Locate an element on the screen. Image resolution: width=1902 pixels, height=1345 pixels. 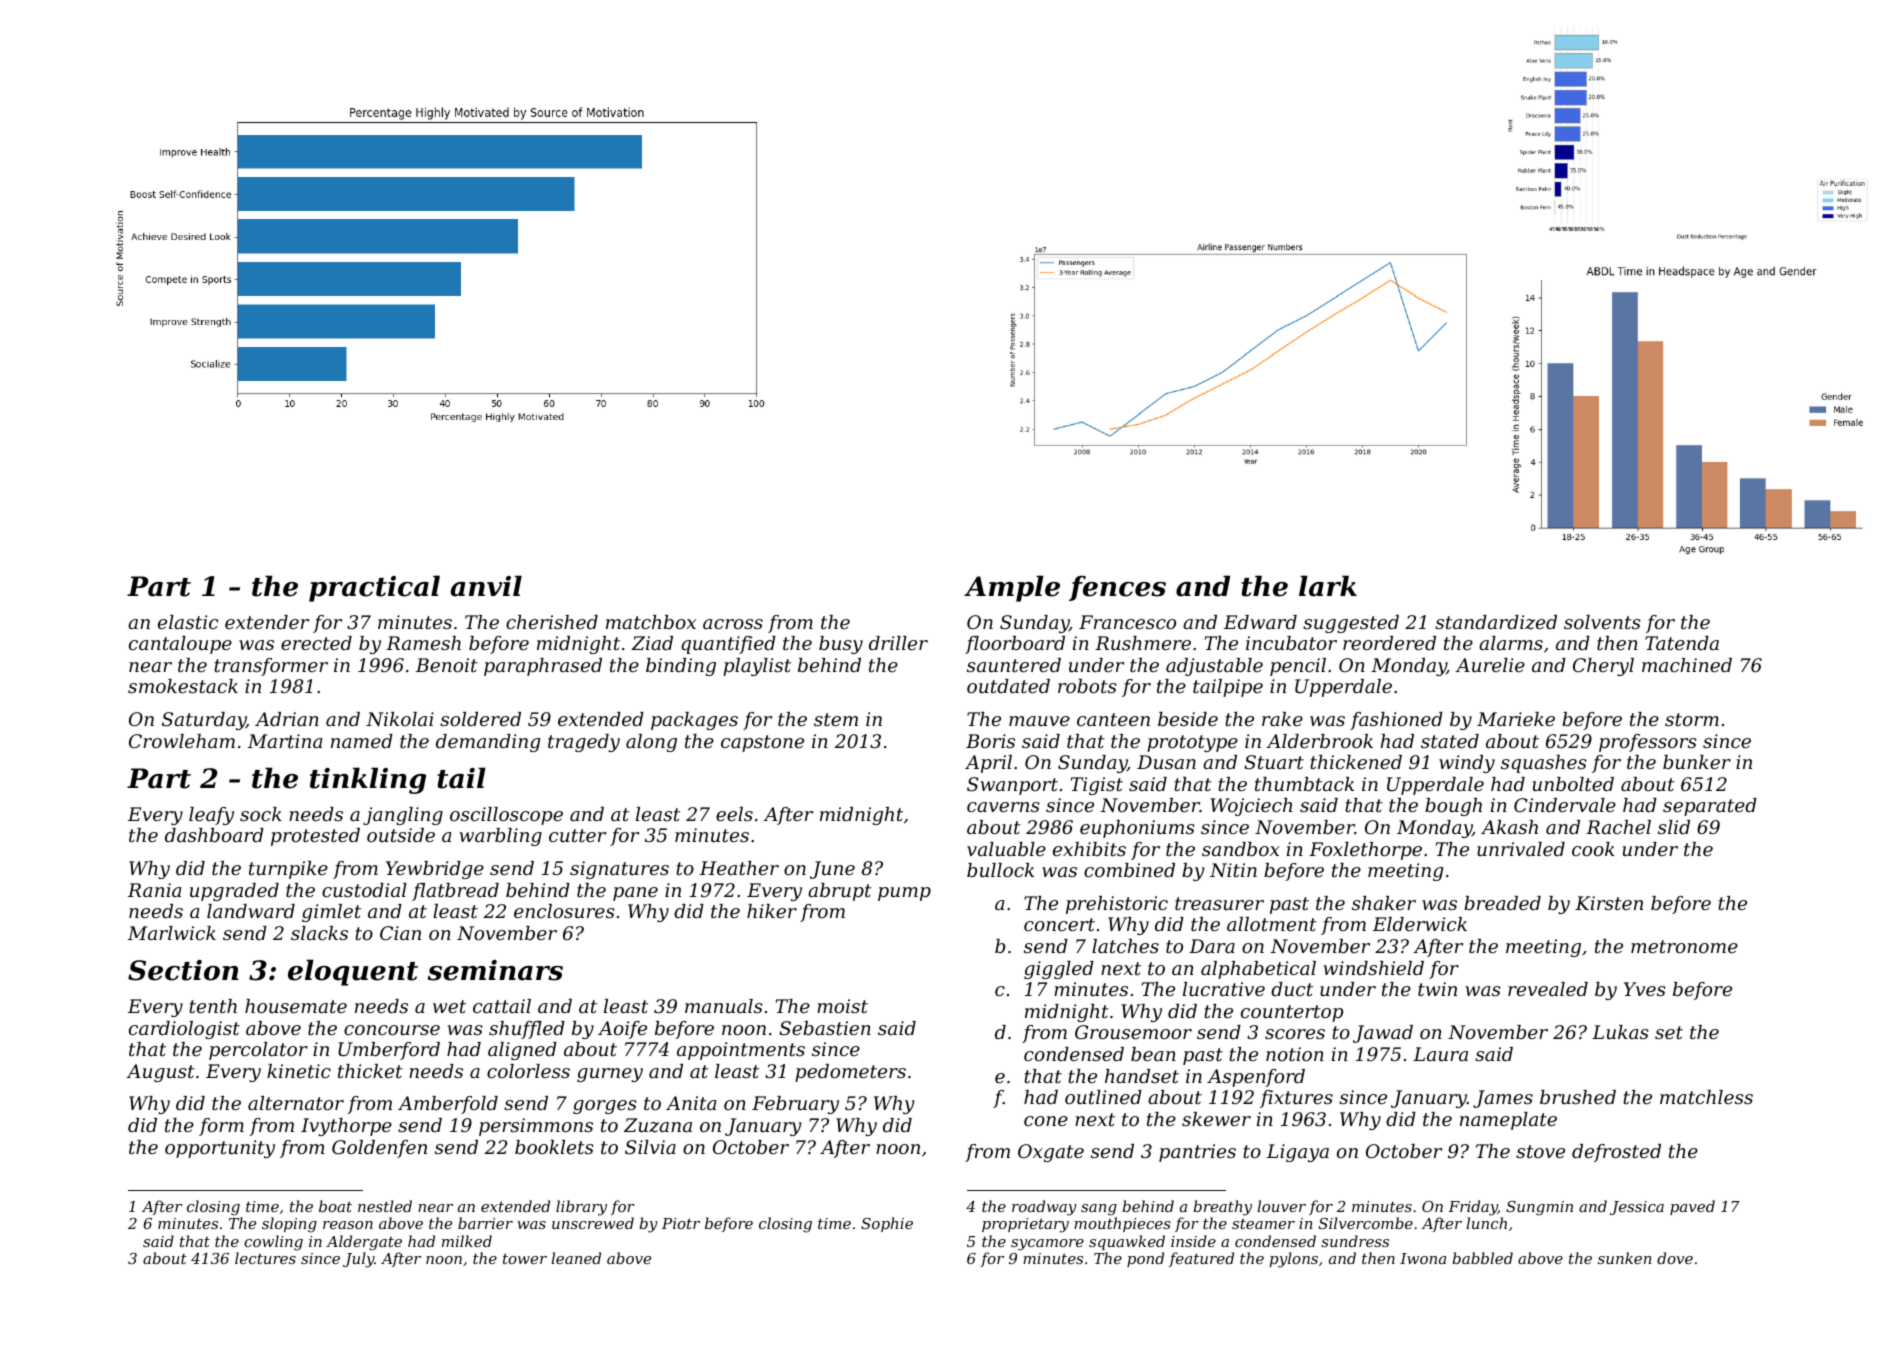
upgraded is located at coordinates (234, 892).
